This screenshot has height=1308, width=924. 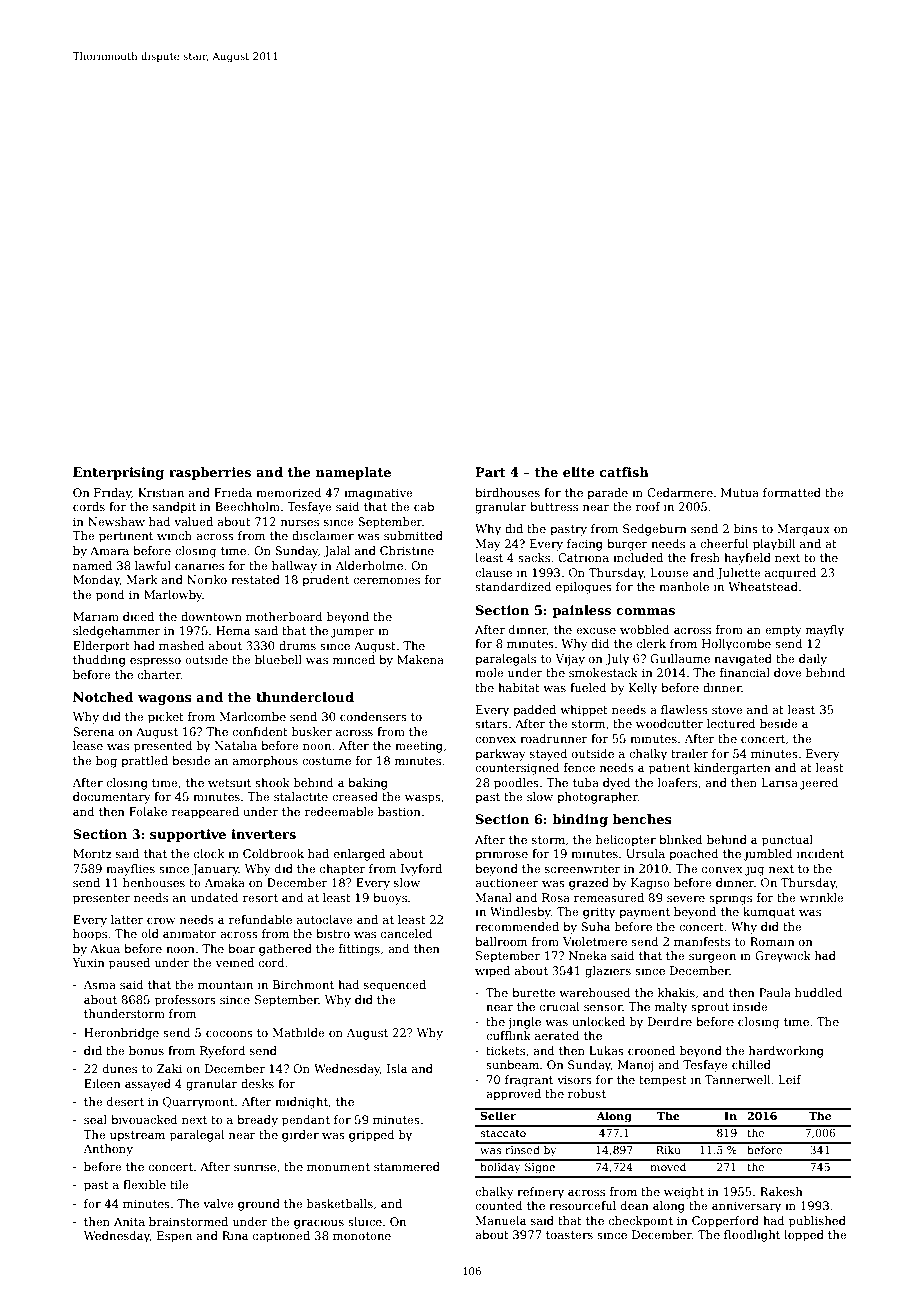 What do you see at coordinates (198, 1103) in the screenshot?
I see `Quarrymont` at bounding box center [198, 1103].
